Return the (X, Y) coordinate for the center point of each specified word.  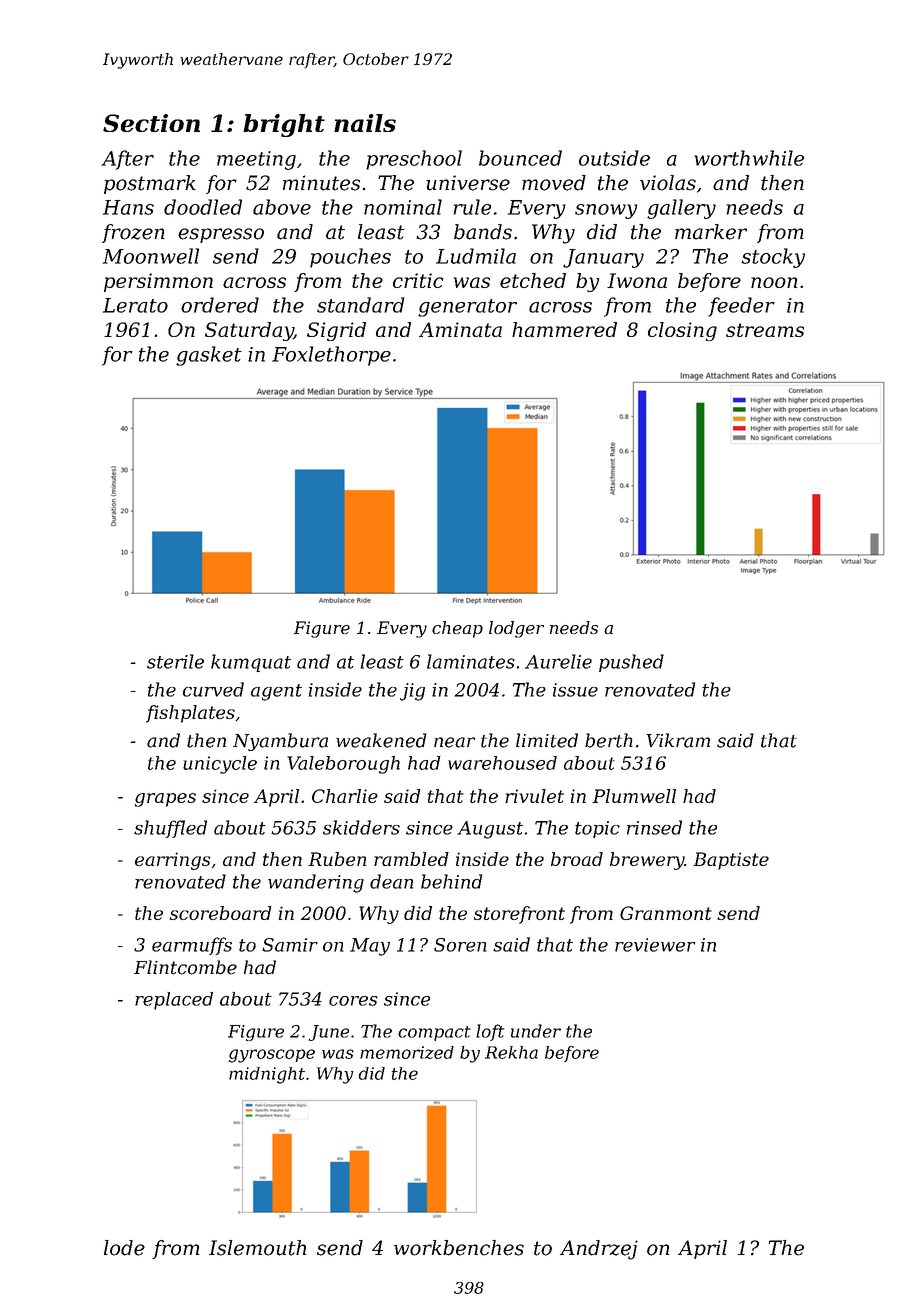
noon (774, 282)
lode (124, 1248)
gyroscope (272, 1056)
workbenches (459, 1248)
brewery (647, 861)
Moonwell (151, 256)
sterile (175, 661)
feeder (741, 307)
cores (353, 1001)
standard (360, 305)
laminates (471, 661)
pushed (631, 663)
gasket (209, 356)
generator (467, 308)
